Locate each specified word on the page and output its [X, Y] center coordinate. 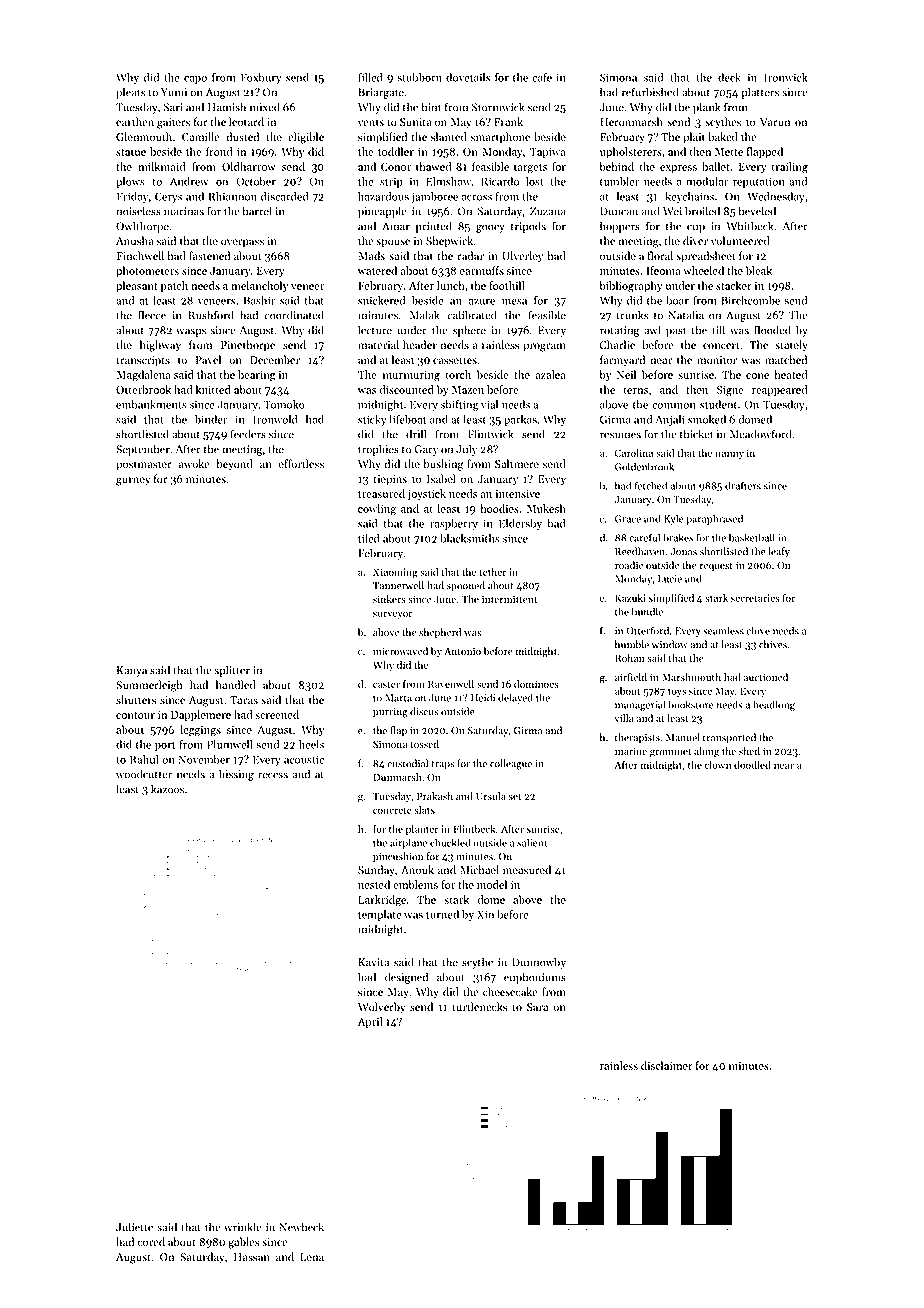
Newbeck [301, 1227]
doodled [752, 765]
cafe [542, 77]
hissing [236, 775]
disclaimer [667, 1065]
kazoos [167, 789]
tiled [369, 538]
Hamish [227, 107]
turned [442, 914]
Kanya [132, 671]
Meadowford [760, 434]
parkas [520, 420]
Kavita [373, 962]
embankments [151, 404]
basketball [752, 537]
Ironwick [786, 77]
